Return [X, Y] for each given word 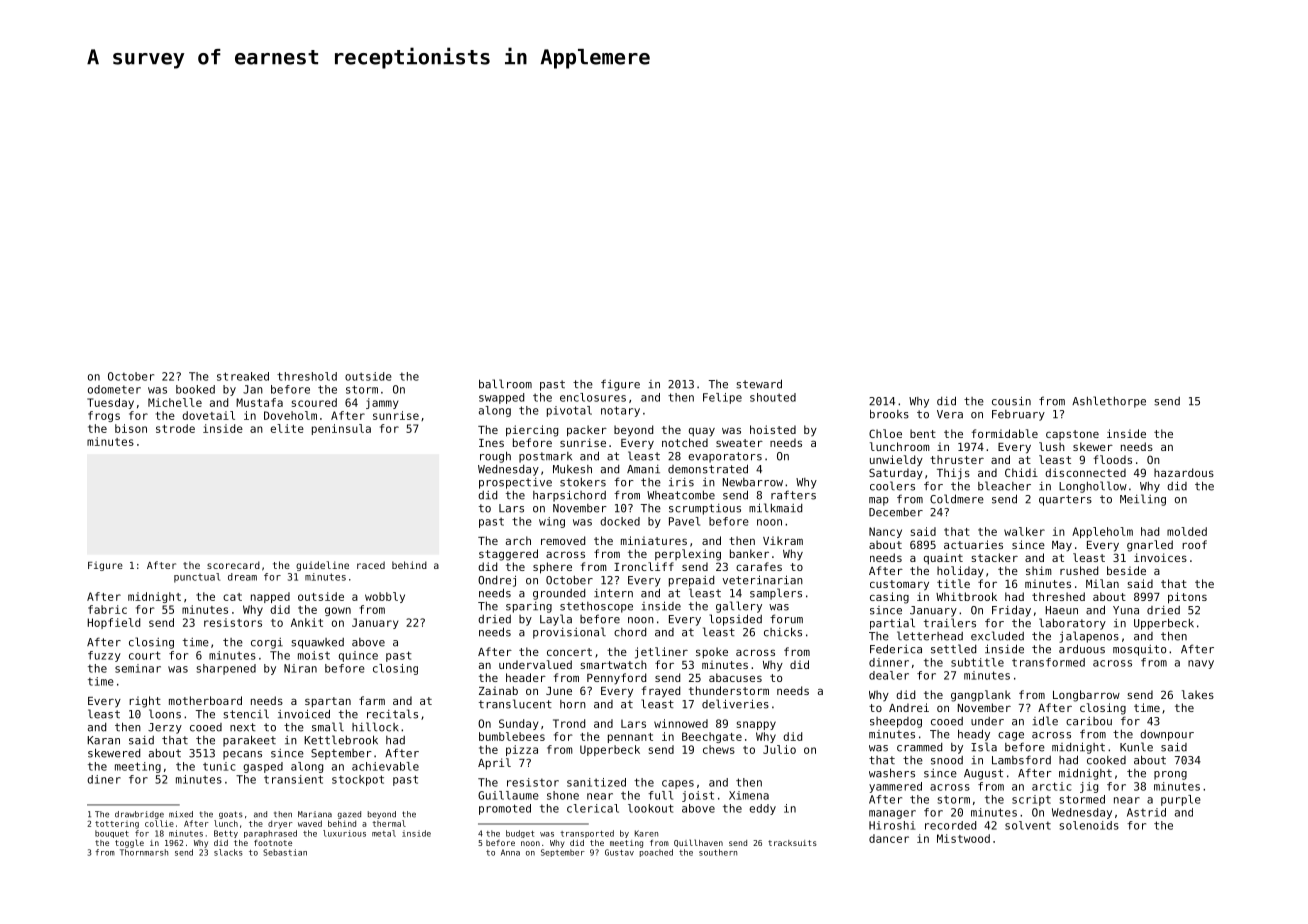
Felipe [722, 398]
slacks [228, 852]
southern [718, 852]
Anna [510, 852]
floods [1112, 459]
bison [131, 428]
